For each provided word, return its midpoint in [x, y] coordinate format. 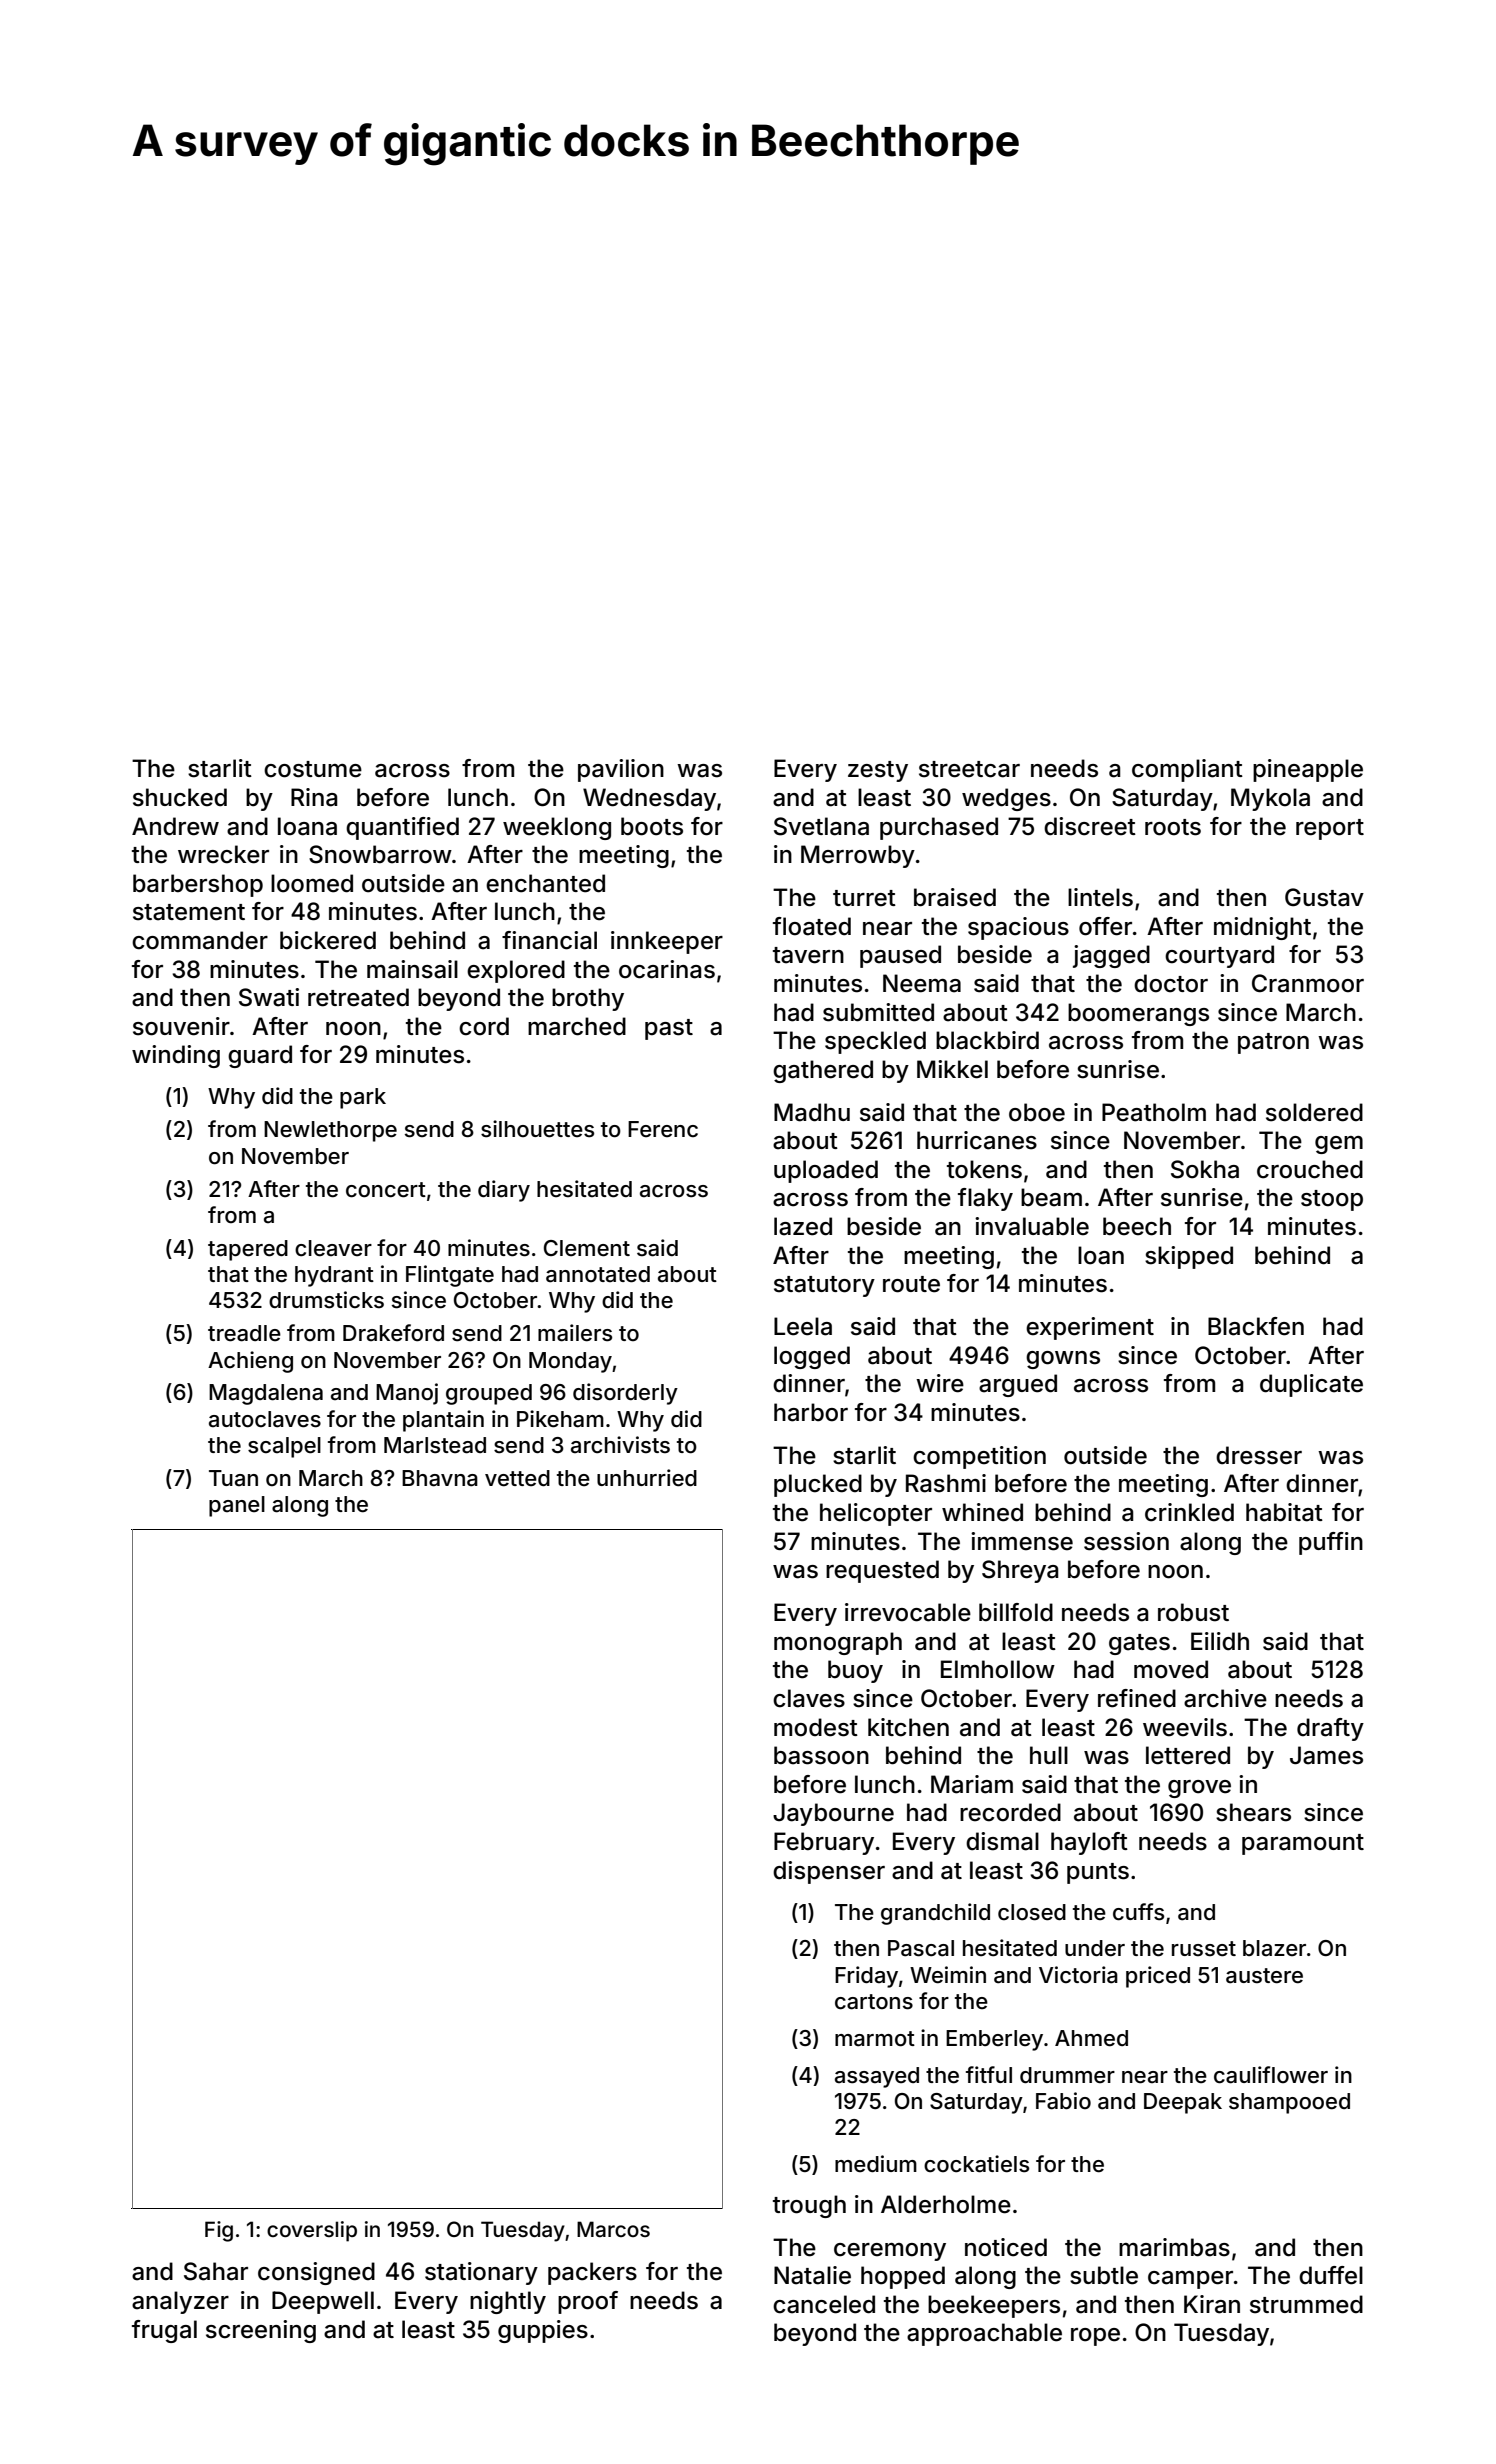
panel [237, 1506]
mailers [575, 1333]
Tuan [233, 1478]
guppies [543, 2331]
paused [900, 956]
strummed [1306, 2304]
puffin [1331, 1543]
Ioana [307, 826]
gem [1339, 1145]
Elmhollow [998, 1669]
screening [261, 2331]
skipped [1189, 1257]
